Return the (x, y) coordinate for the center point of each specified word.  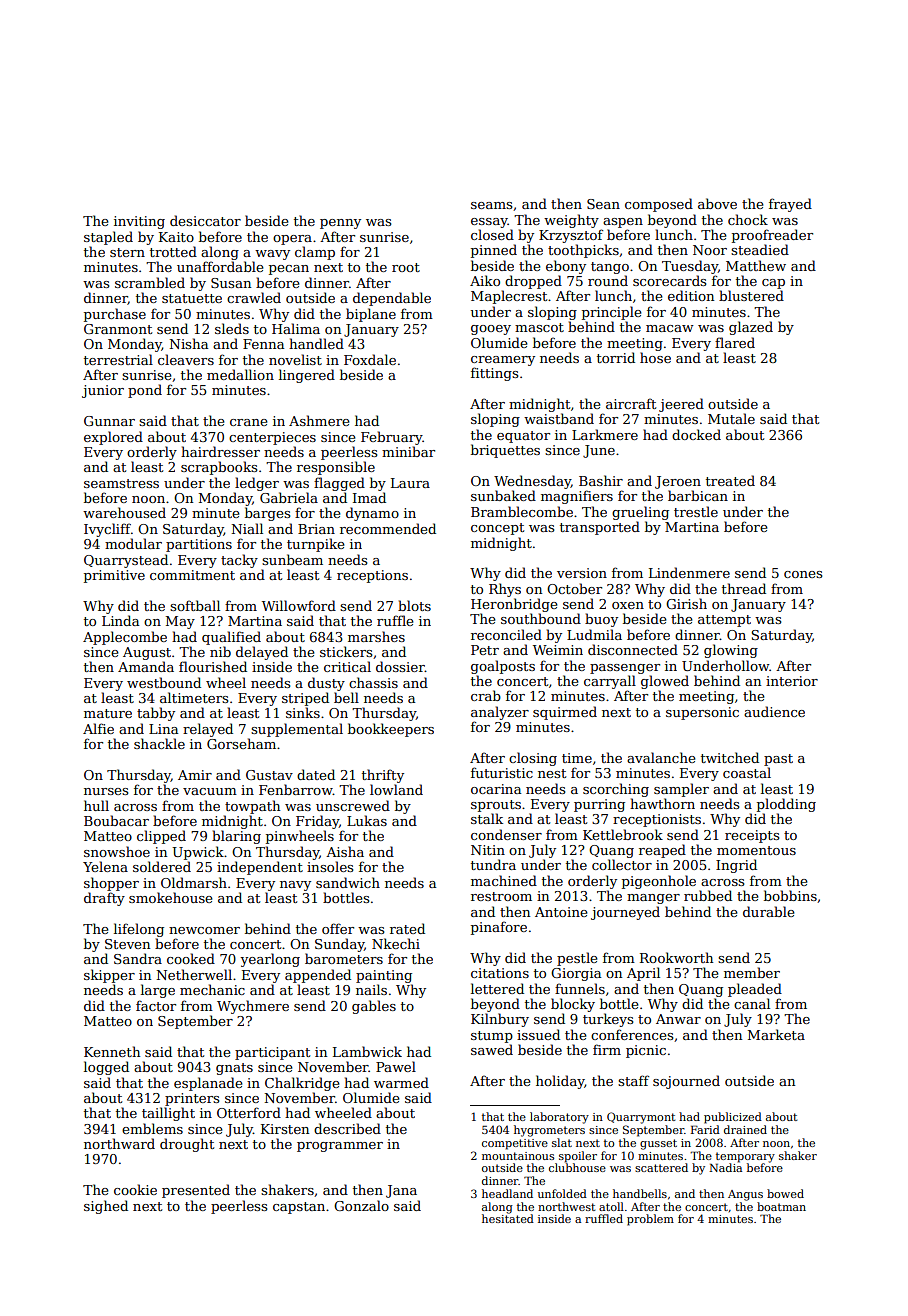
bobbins (790, 895)
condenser (506, 834)
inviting (139, 222)
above (717, 203)
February (392, 438)
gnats (234, 1069)
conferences (632, 1034)
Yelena (105, 866)
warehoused (124, 512)
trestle (696, 511)
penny (340, 224)
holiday (560, 1082)
